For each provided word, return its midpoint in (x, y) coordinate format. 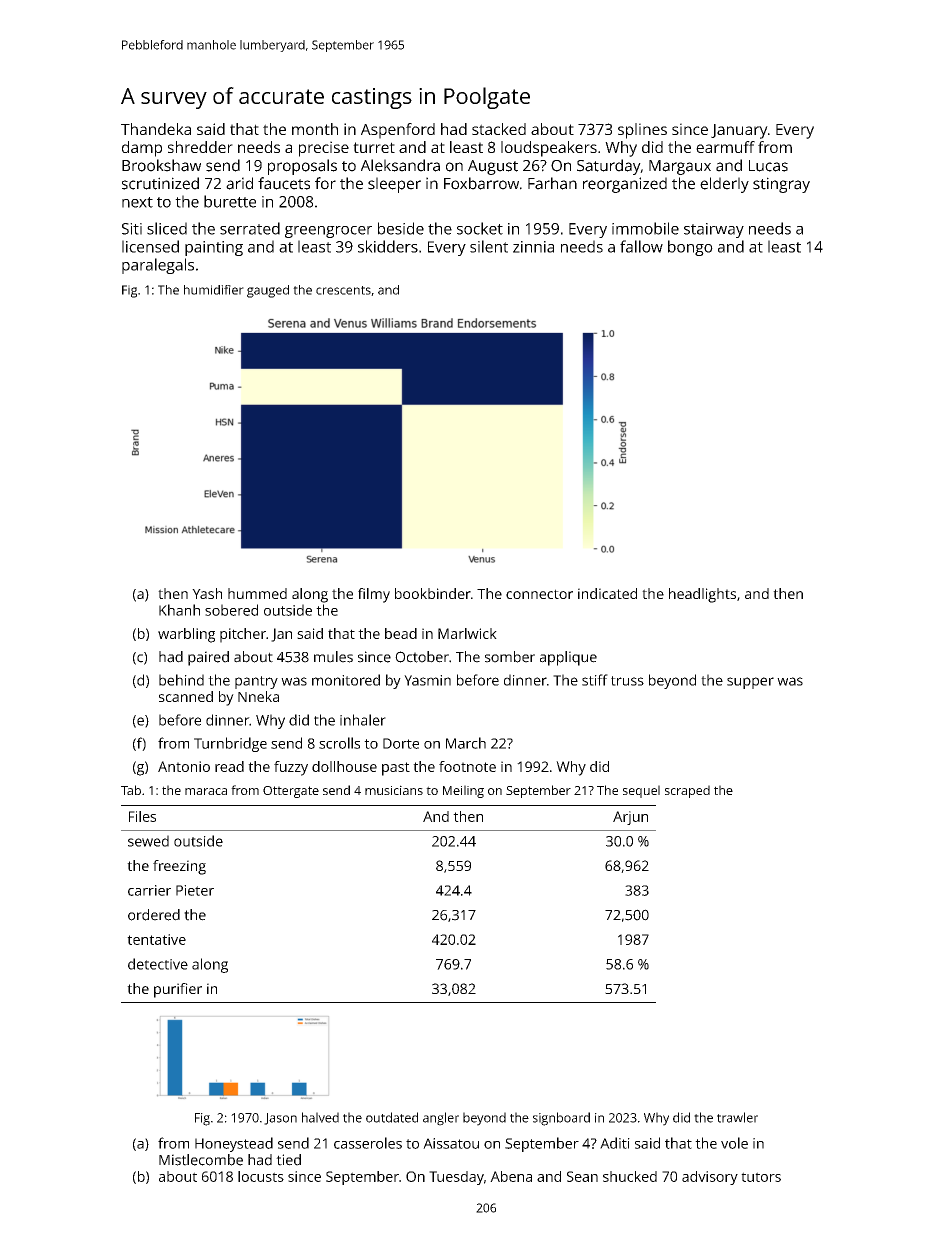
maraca (206, 791)
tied (288, 1160)
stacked (499, 129)
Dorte (401, 743)
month (315, 129)
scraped (687, 791)
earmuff (725, 147)
